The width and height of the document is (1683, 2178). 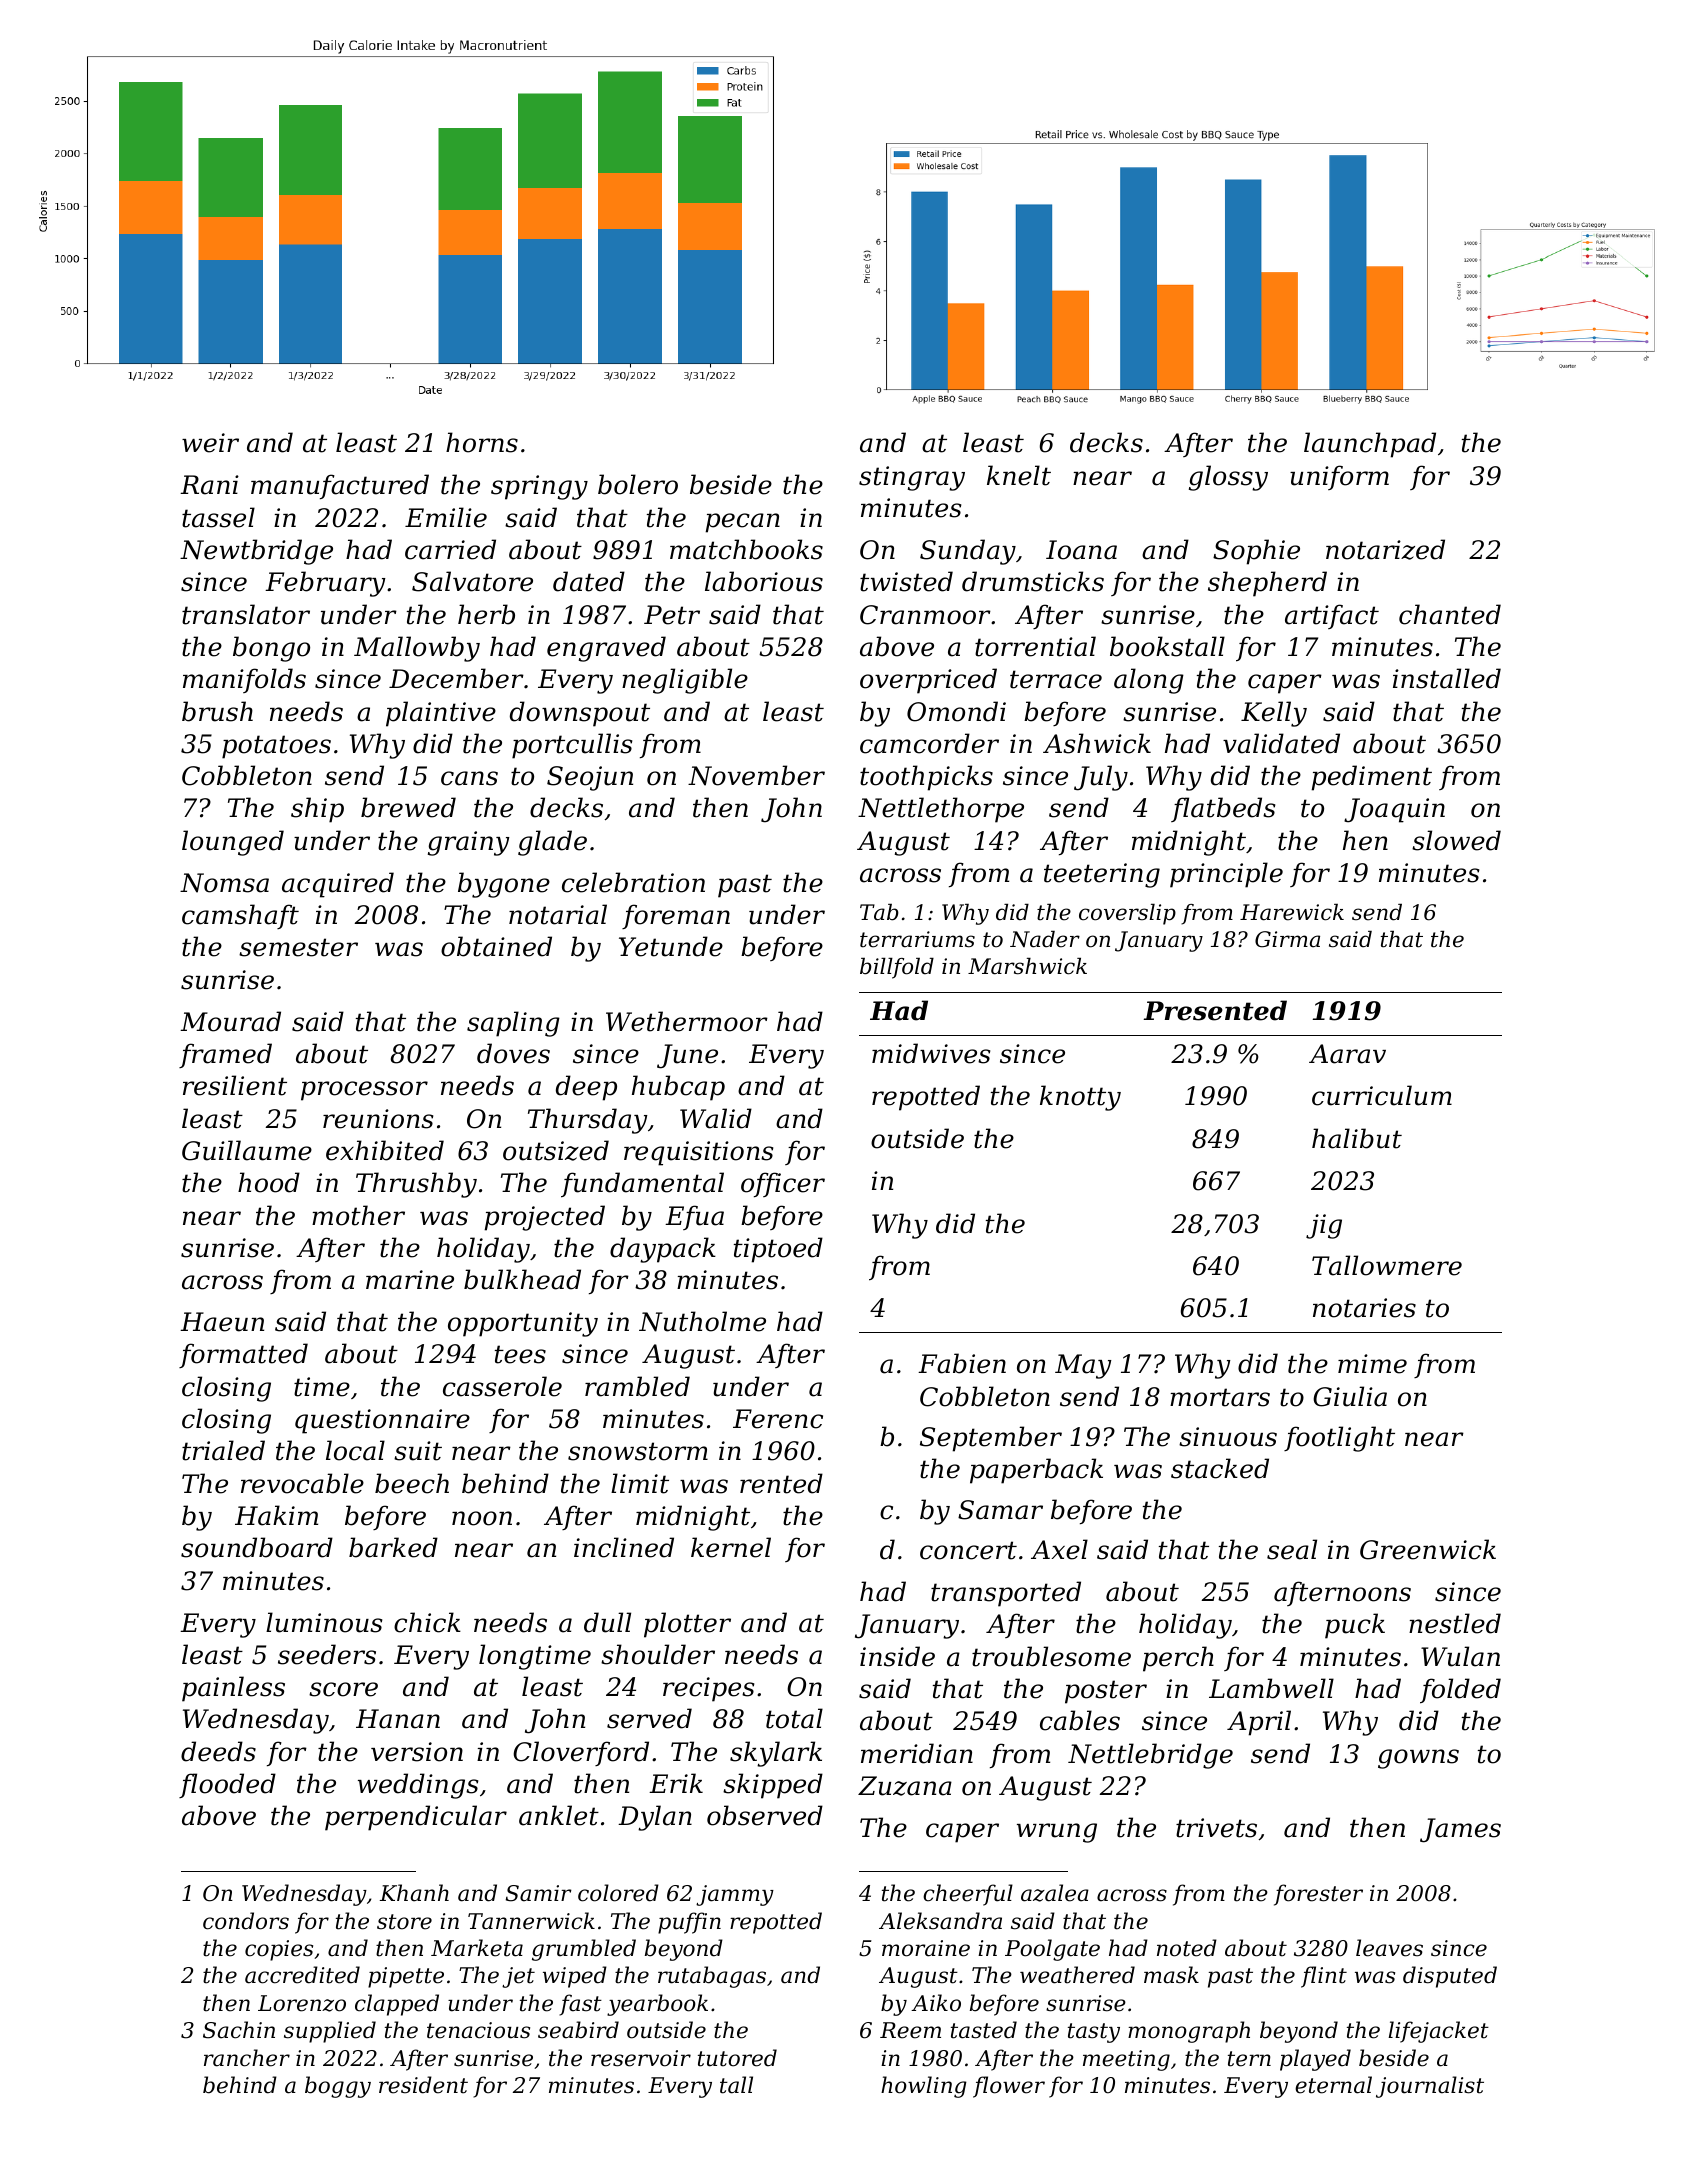 I want to click on inside, so click(x=897, y=1656).
